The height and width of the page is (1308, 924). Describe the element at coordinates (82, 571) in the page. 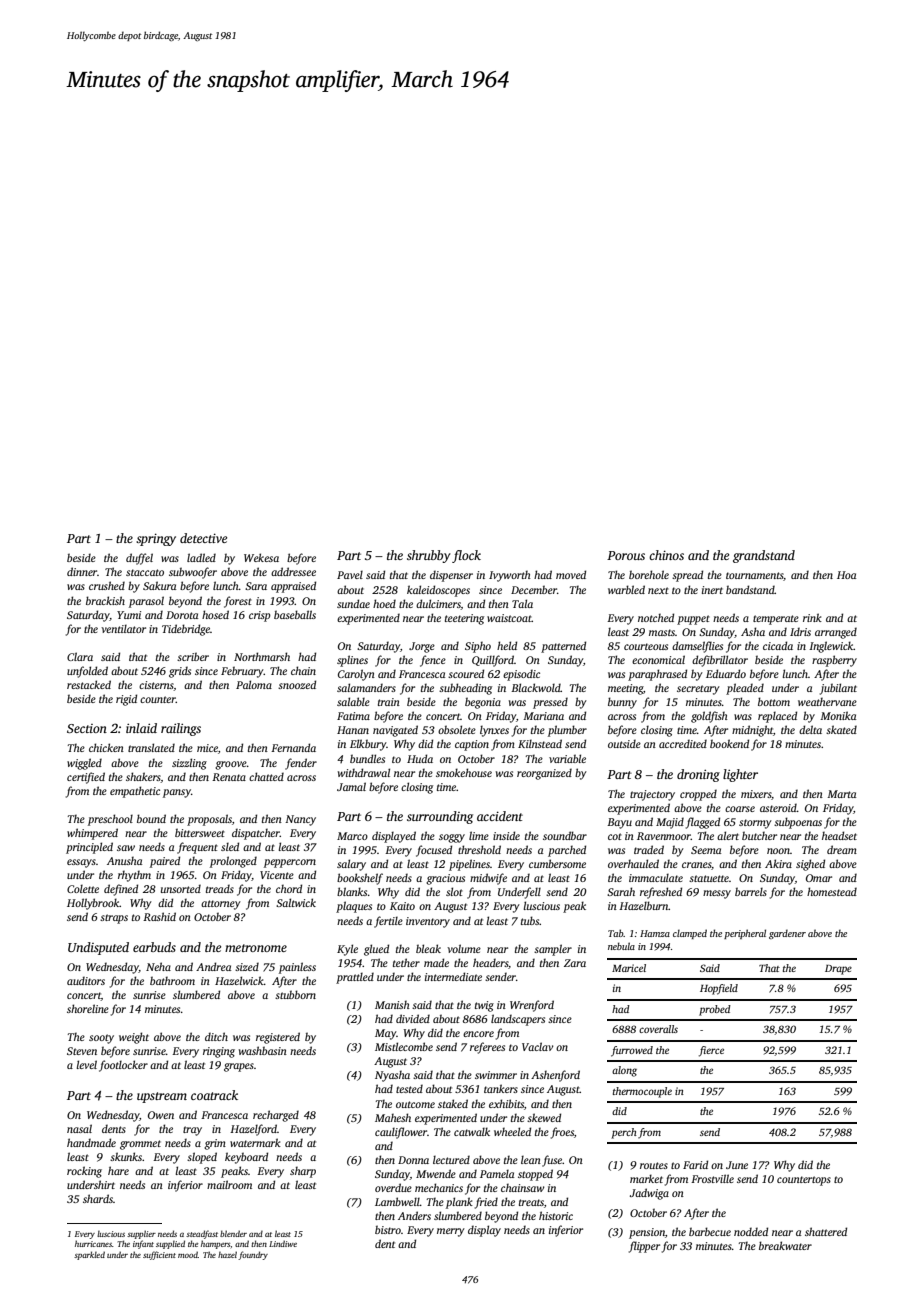

I see `dinner` at that location.
